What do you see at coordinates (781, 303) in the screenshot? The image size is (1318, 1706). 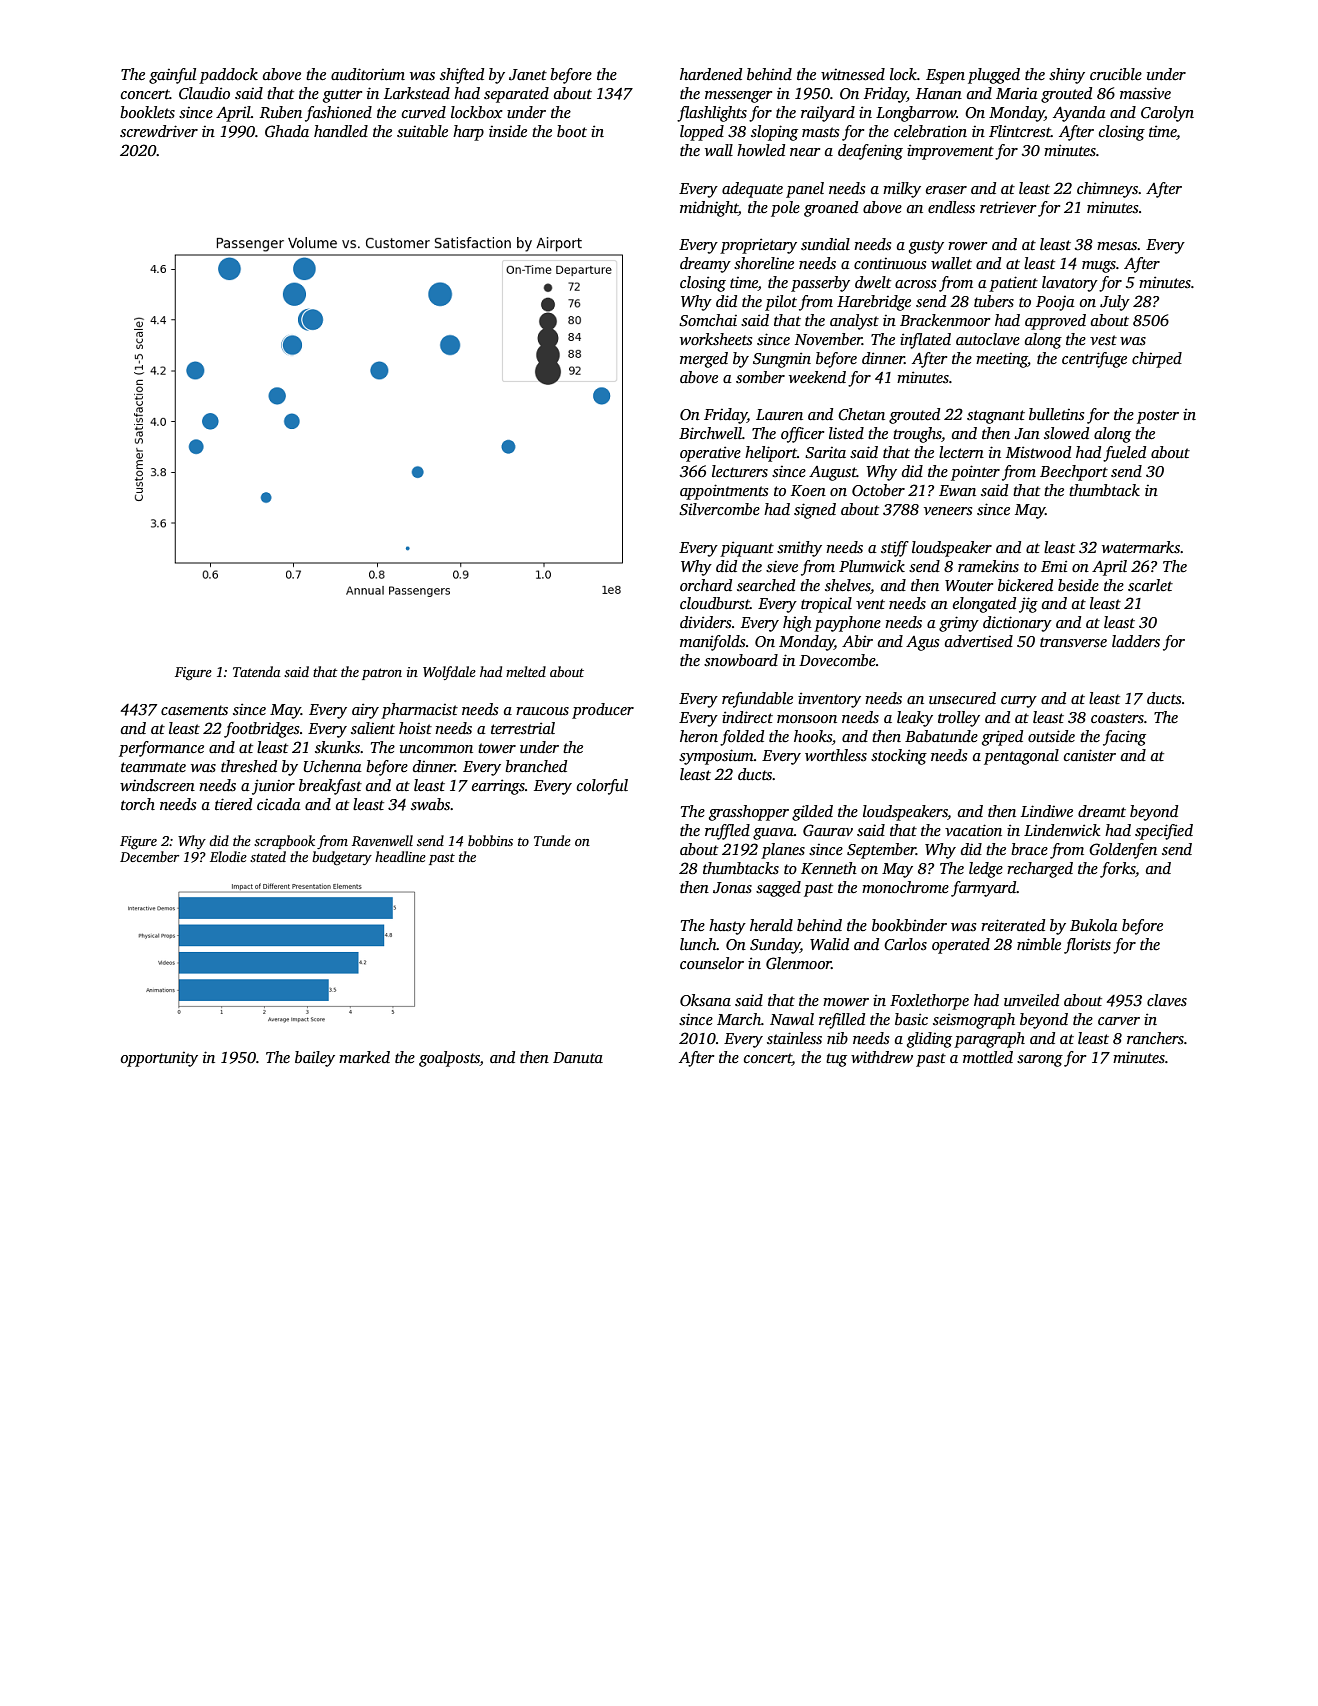 I see `pilot` at bounding box center [781, 303].
